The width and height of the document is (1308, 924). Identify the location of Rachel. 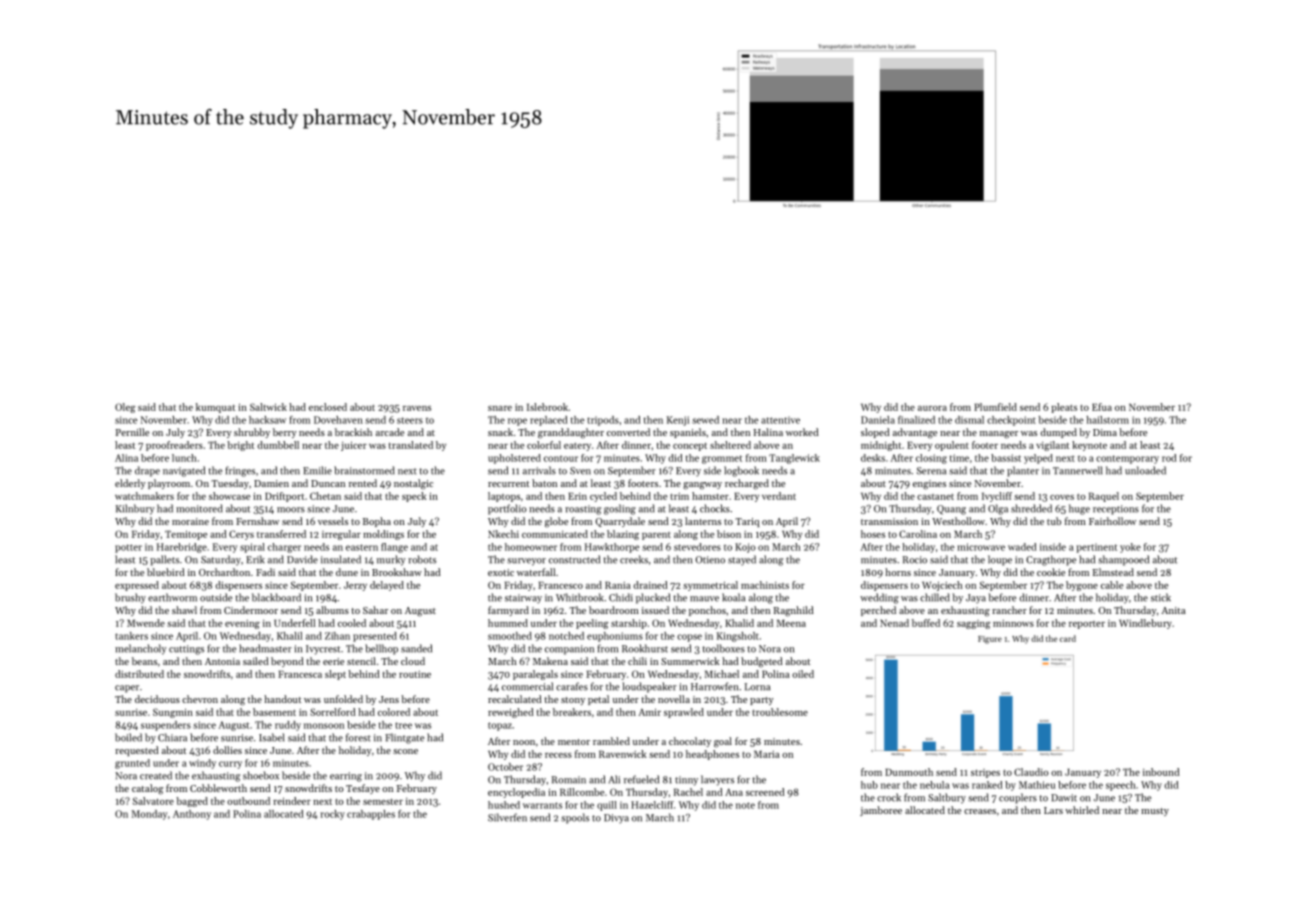
(688, 792).
